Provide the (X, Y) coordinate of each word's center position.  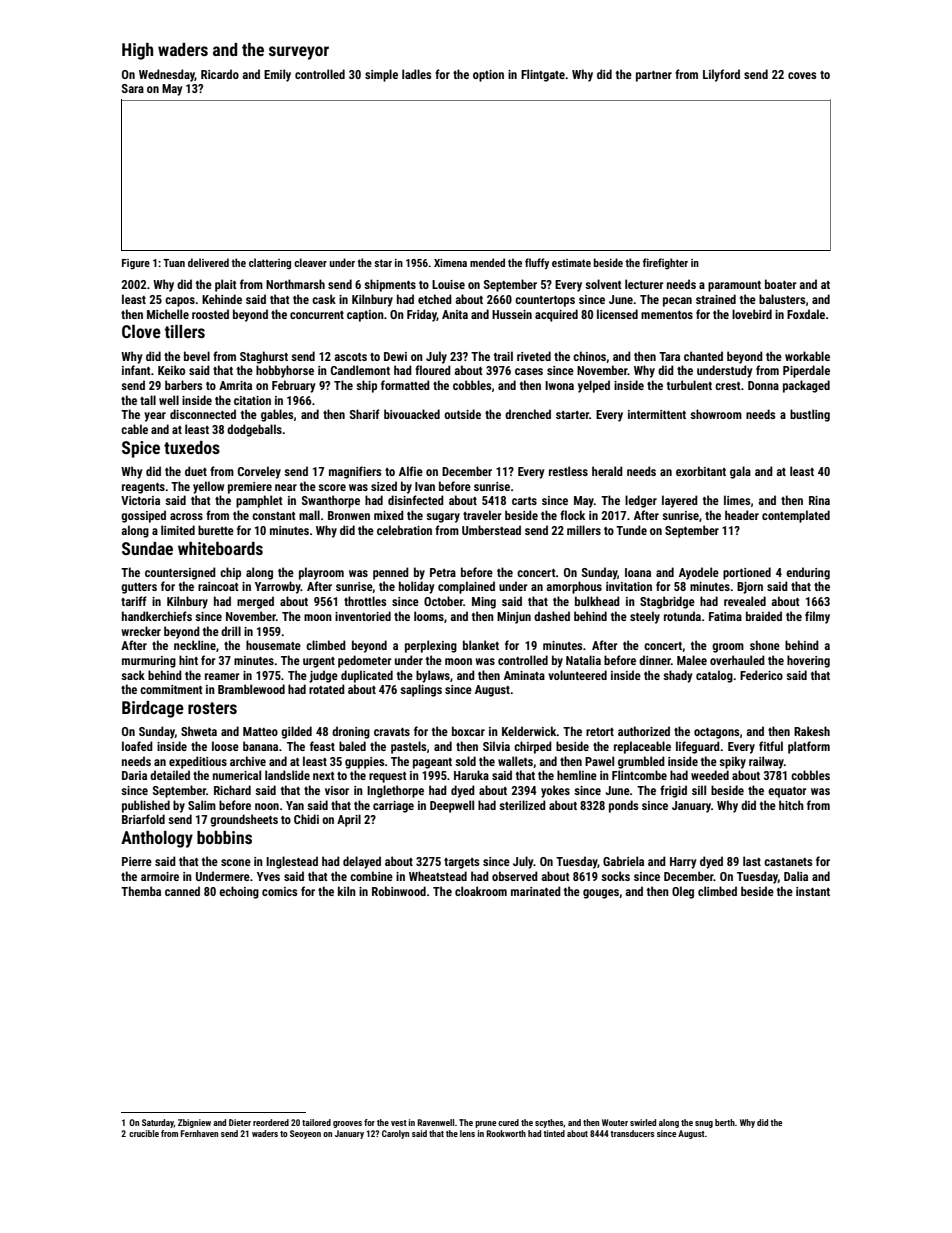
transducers (632, 1133)
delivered (208, 262)
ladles (416, 74)
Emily (277, 75)
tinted (554, 1133)
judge (323, 676)
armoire (160, 876)
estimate (571, 263)
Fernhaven (199, 1133)
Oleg (683, 892)
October (443, 601)
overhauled (737, 660)
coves (802, 75)
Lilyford (721, 75)
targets (461, 863)
